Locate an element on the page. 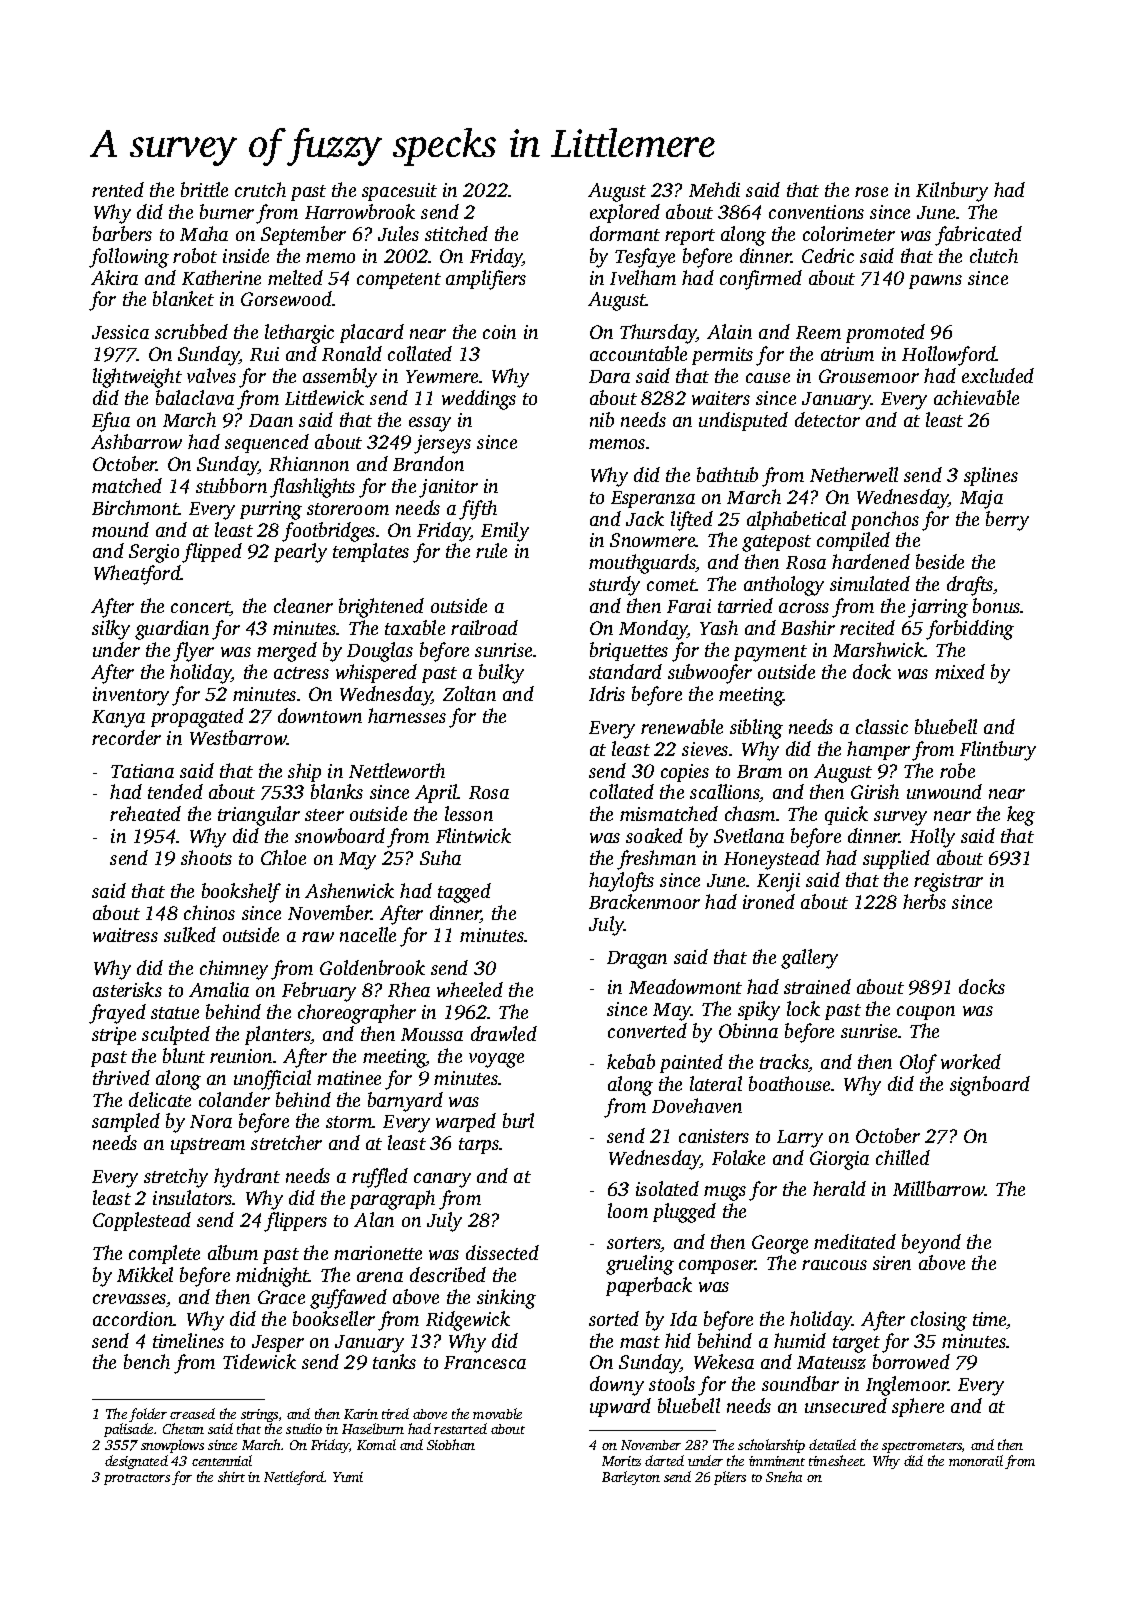 The height and width of the page is (1597, 1129). ironed is located at coordinates (769, 901).
